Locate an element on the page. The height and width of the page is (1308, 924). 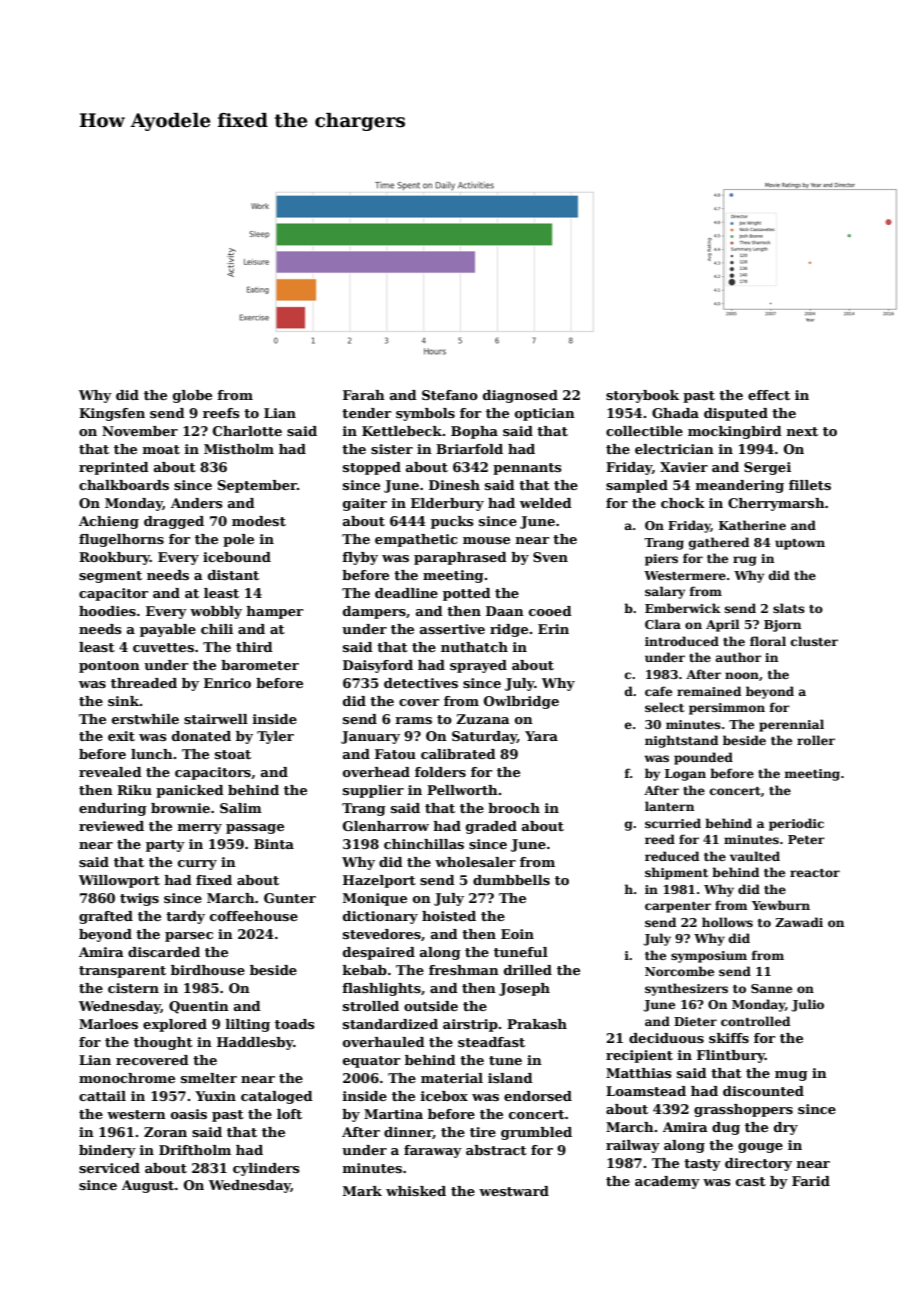
Stefano is located at coordinates (450, 395).
